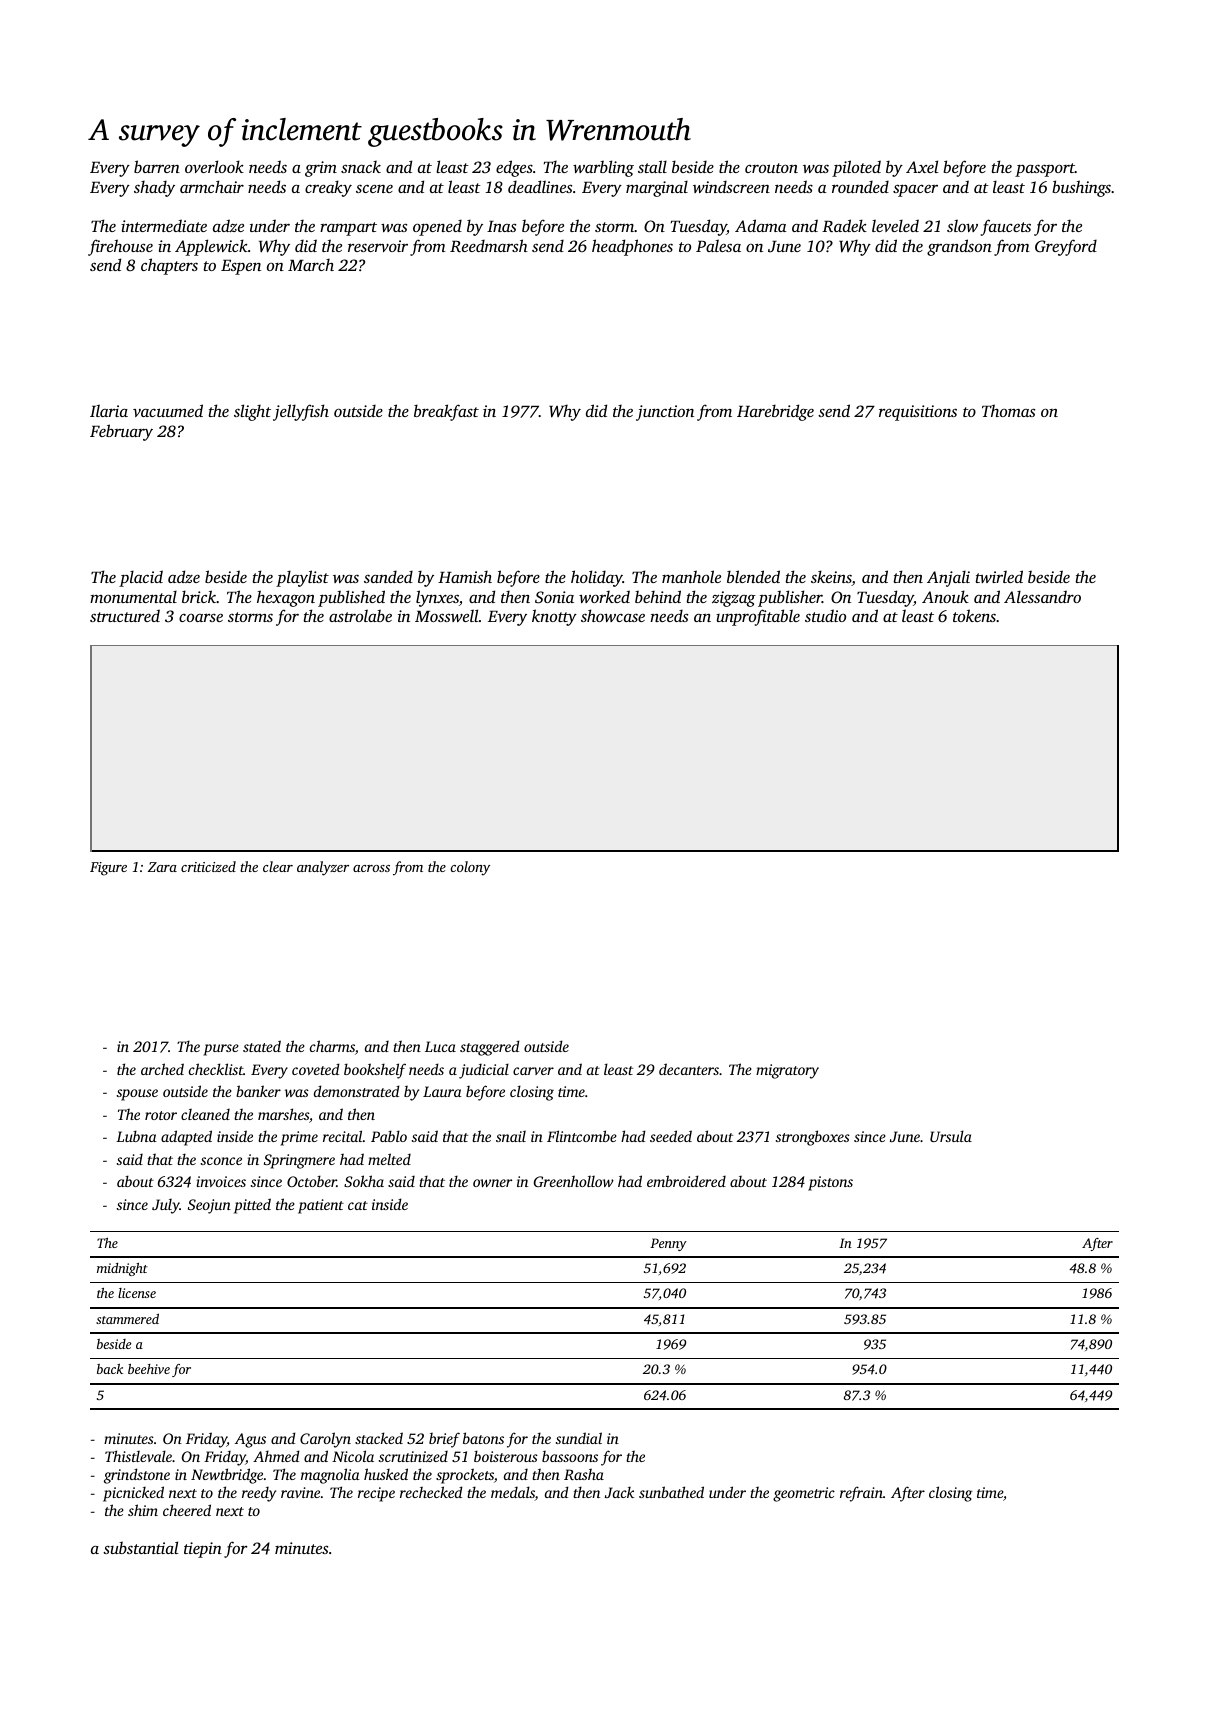 This document has width=1209, height=1709. What do you see at coordinates (141, 1547) in the document?
I see `substantial` at bounding box center [141, 1547].
